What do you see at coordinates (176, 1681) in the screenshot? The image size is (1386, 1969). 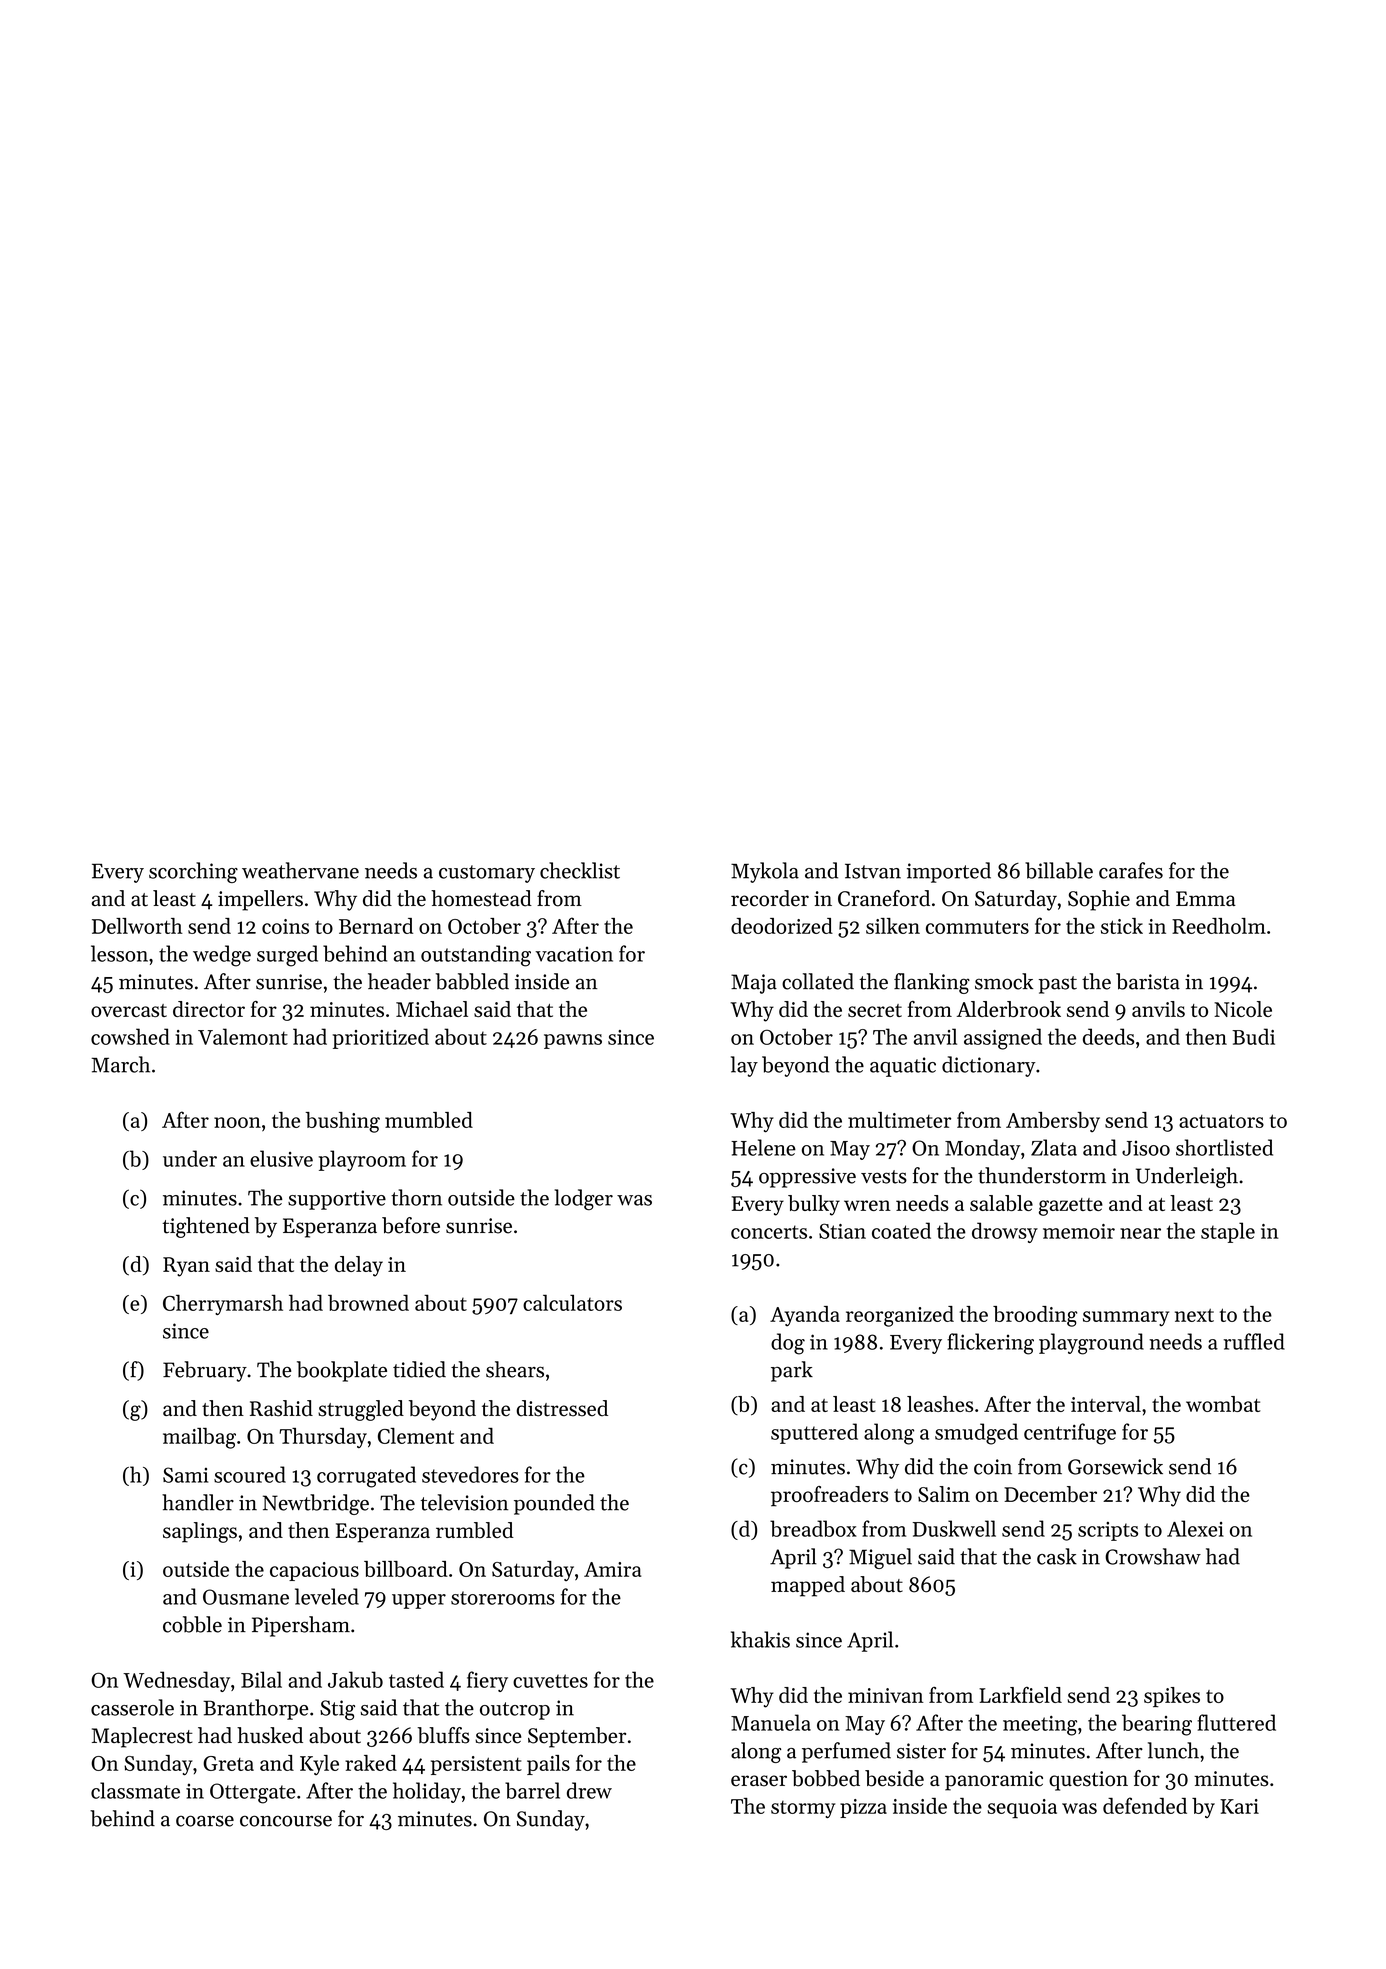 I see `Wednesday` at bounding box center [176, 1681].
